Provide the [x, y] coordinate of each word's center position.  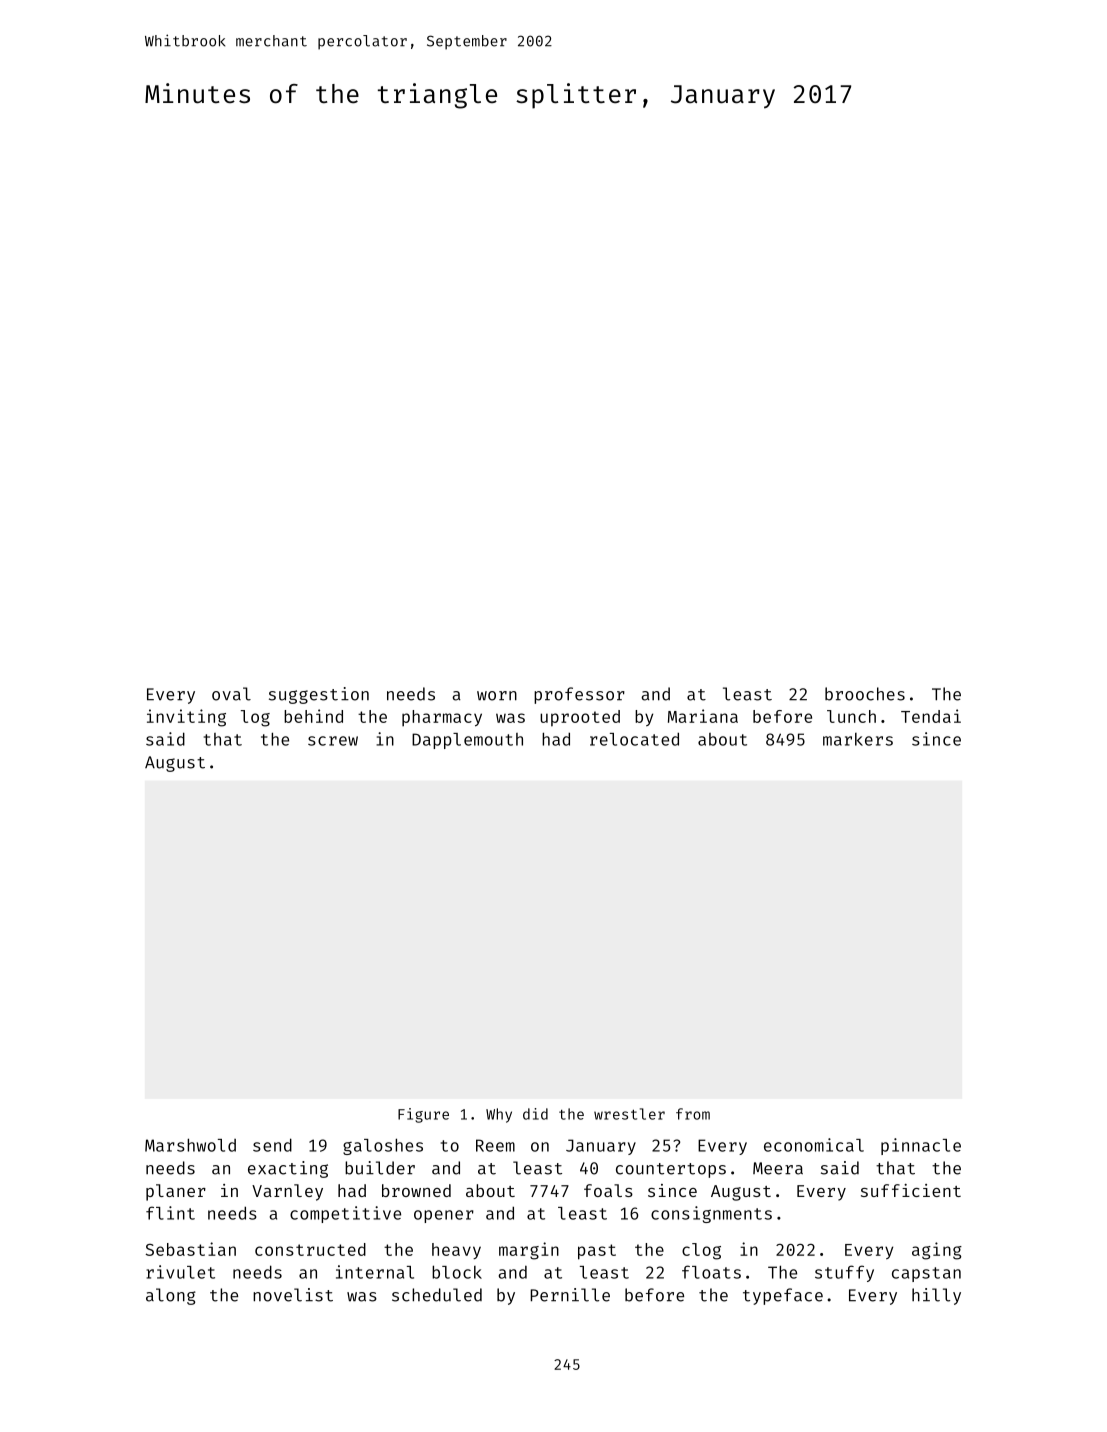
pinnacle [921, 1146]
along [171, 1296]
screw [333, 741]
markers [858, 739]
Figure [423, 1115]
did [535, 1114]
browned [416, 1190]
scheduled [437, 1295]
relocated [634, 739]
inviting [186, 718]
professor [579, 695]
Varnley [287, 1192]
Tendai [931, 716]
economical [814, 1145]
